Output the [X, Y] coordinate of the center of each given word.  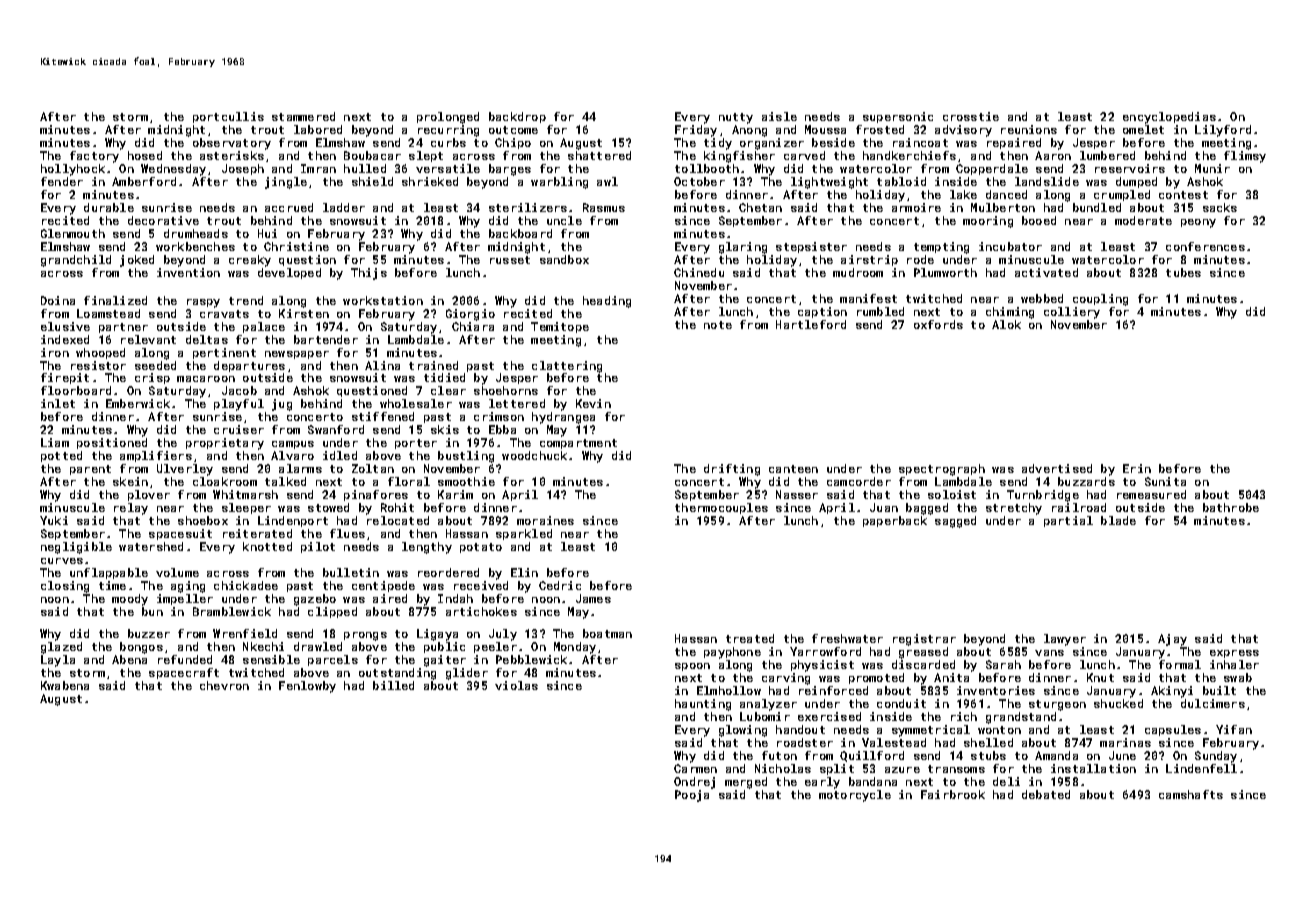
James [593, 598]
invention [188, 272]
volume [177, 572]
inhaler [1234, 664]
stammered [303, 116]
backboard [520, 233]
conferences [1205, 246]
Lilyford [1223, 131]
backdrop [517, 117]
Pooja [692, 796]
